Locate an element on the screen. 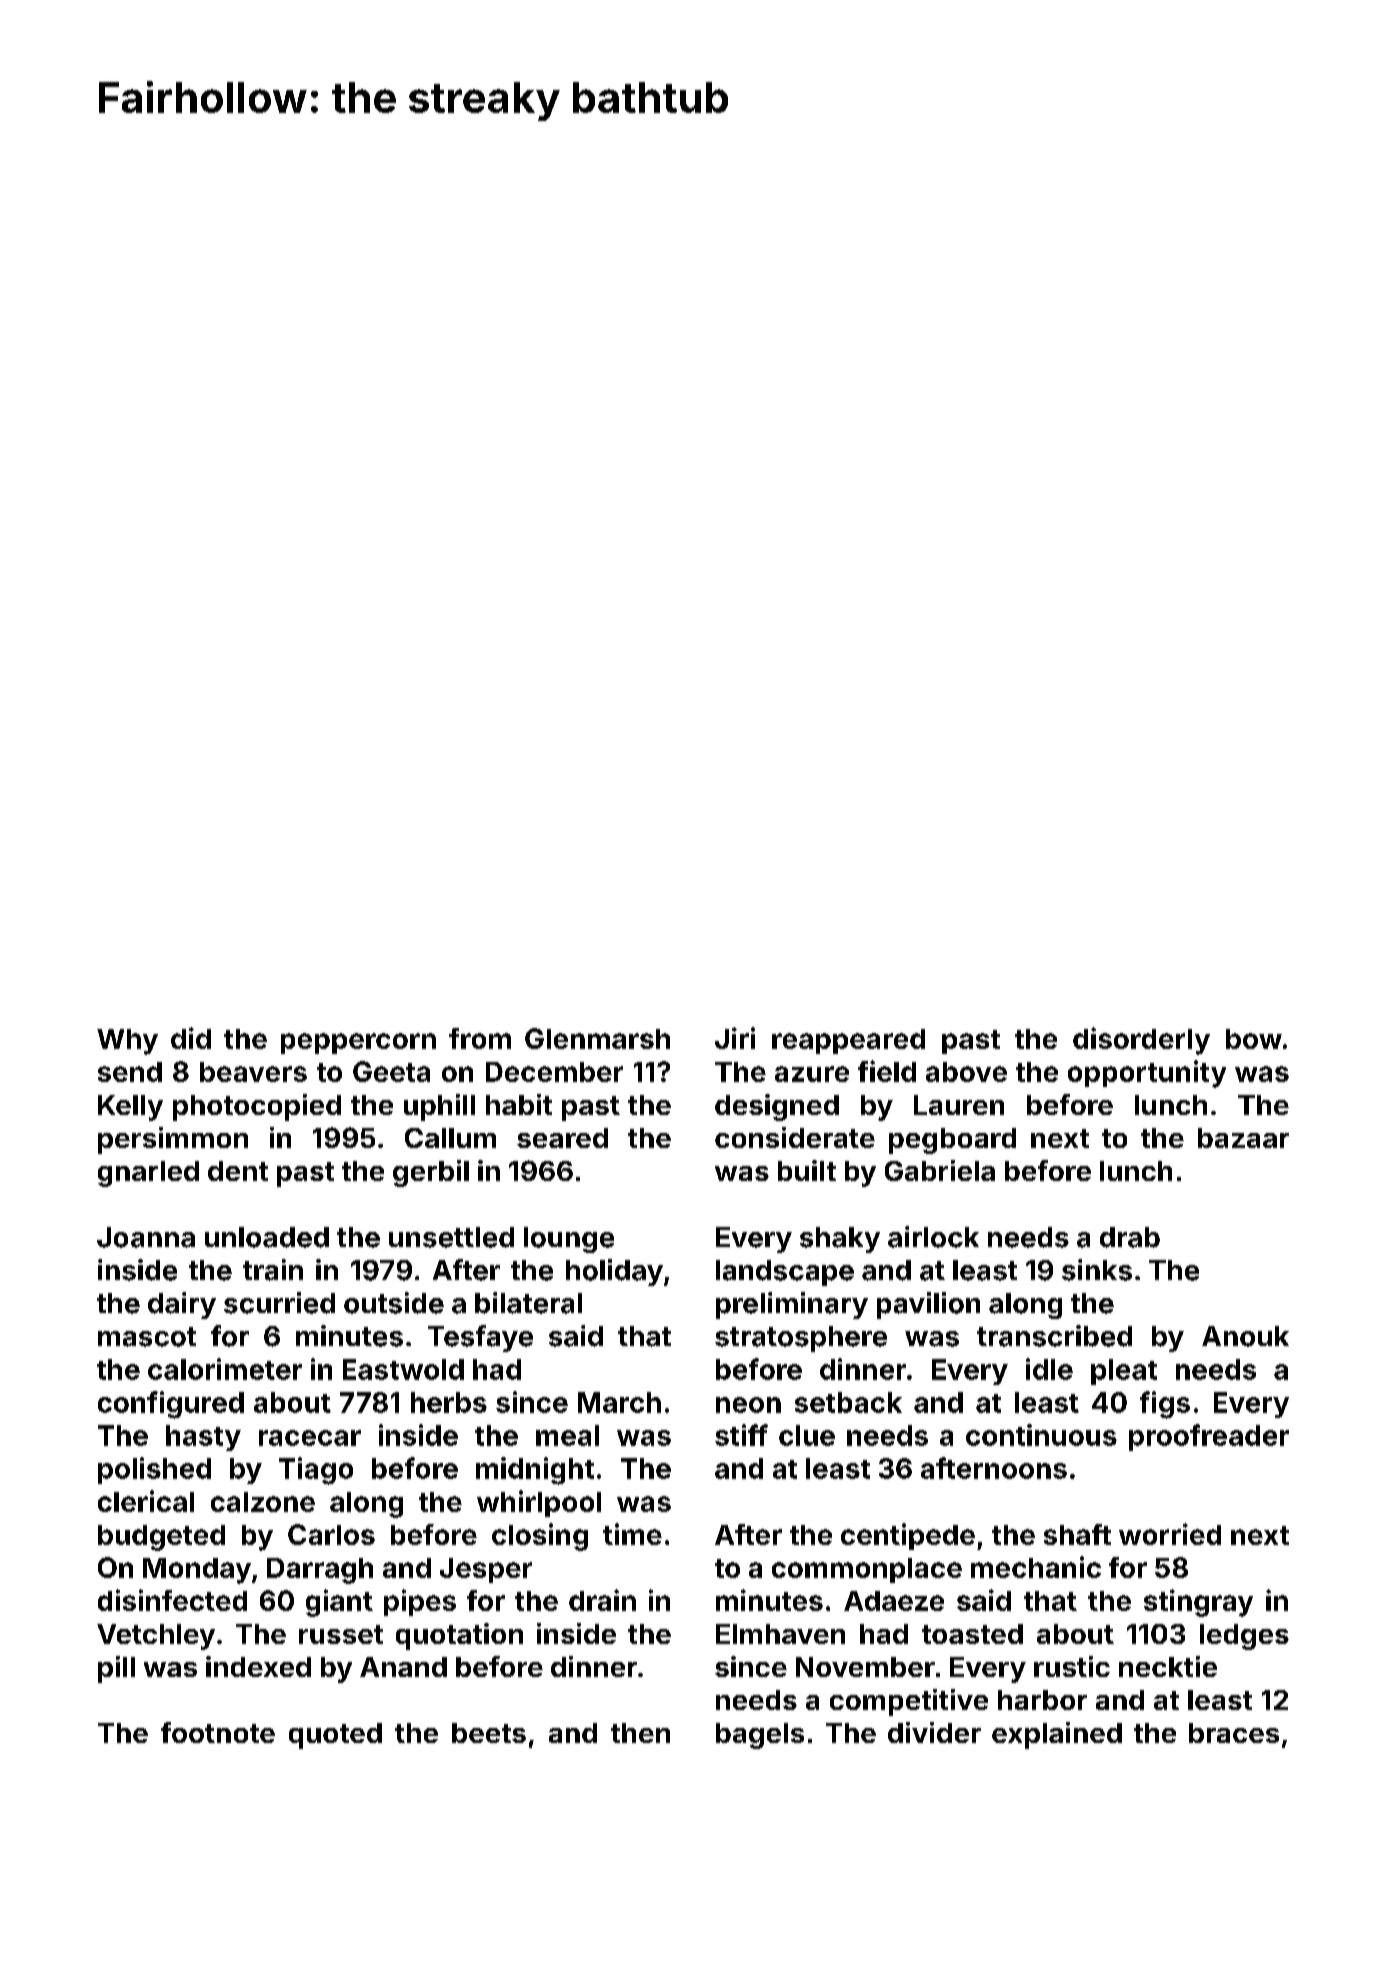  disorderly is located at coordinates (1141, 1041).
